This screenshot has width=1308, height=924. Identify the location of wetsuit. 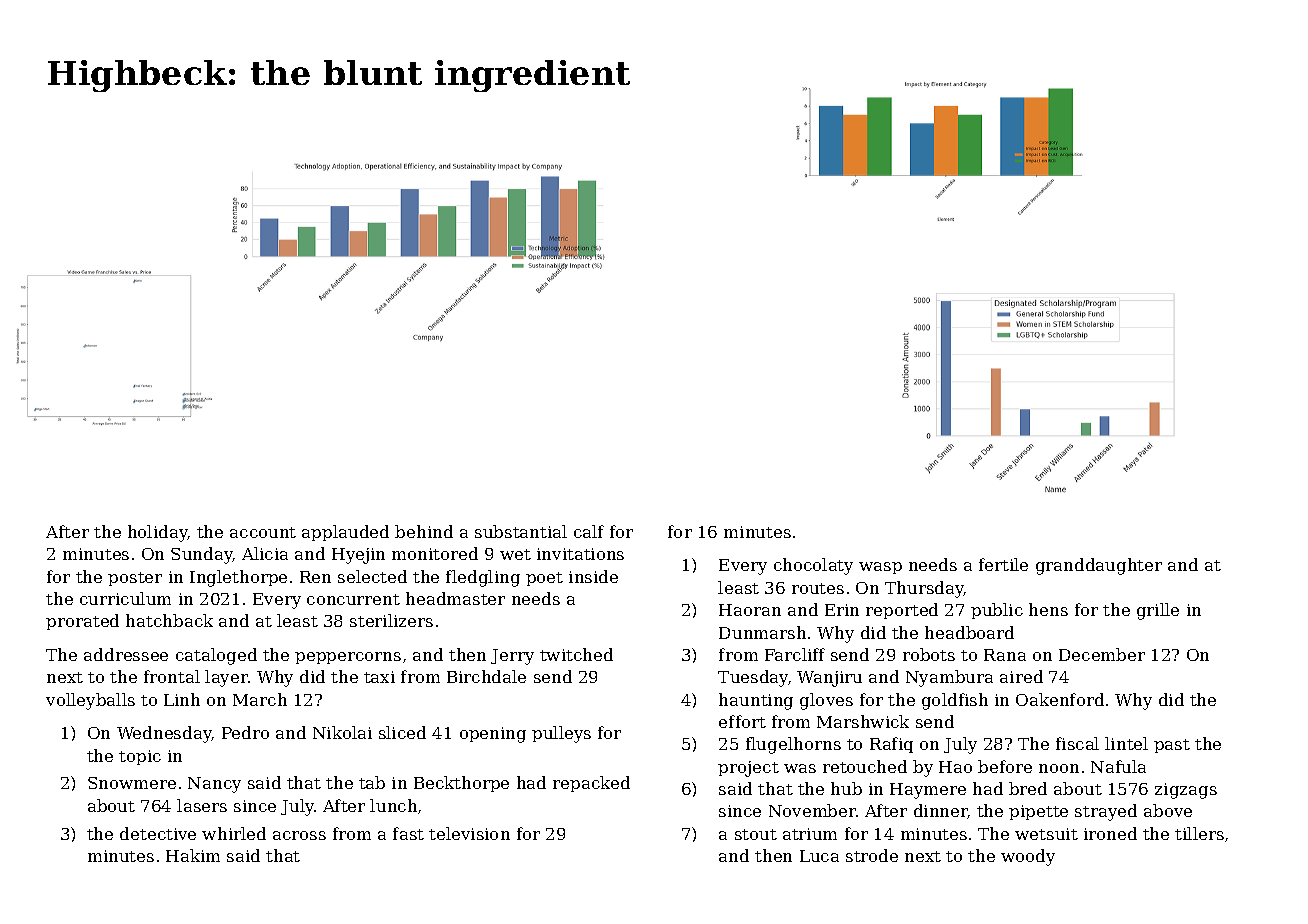
(1046, 834).
